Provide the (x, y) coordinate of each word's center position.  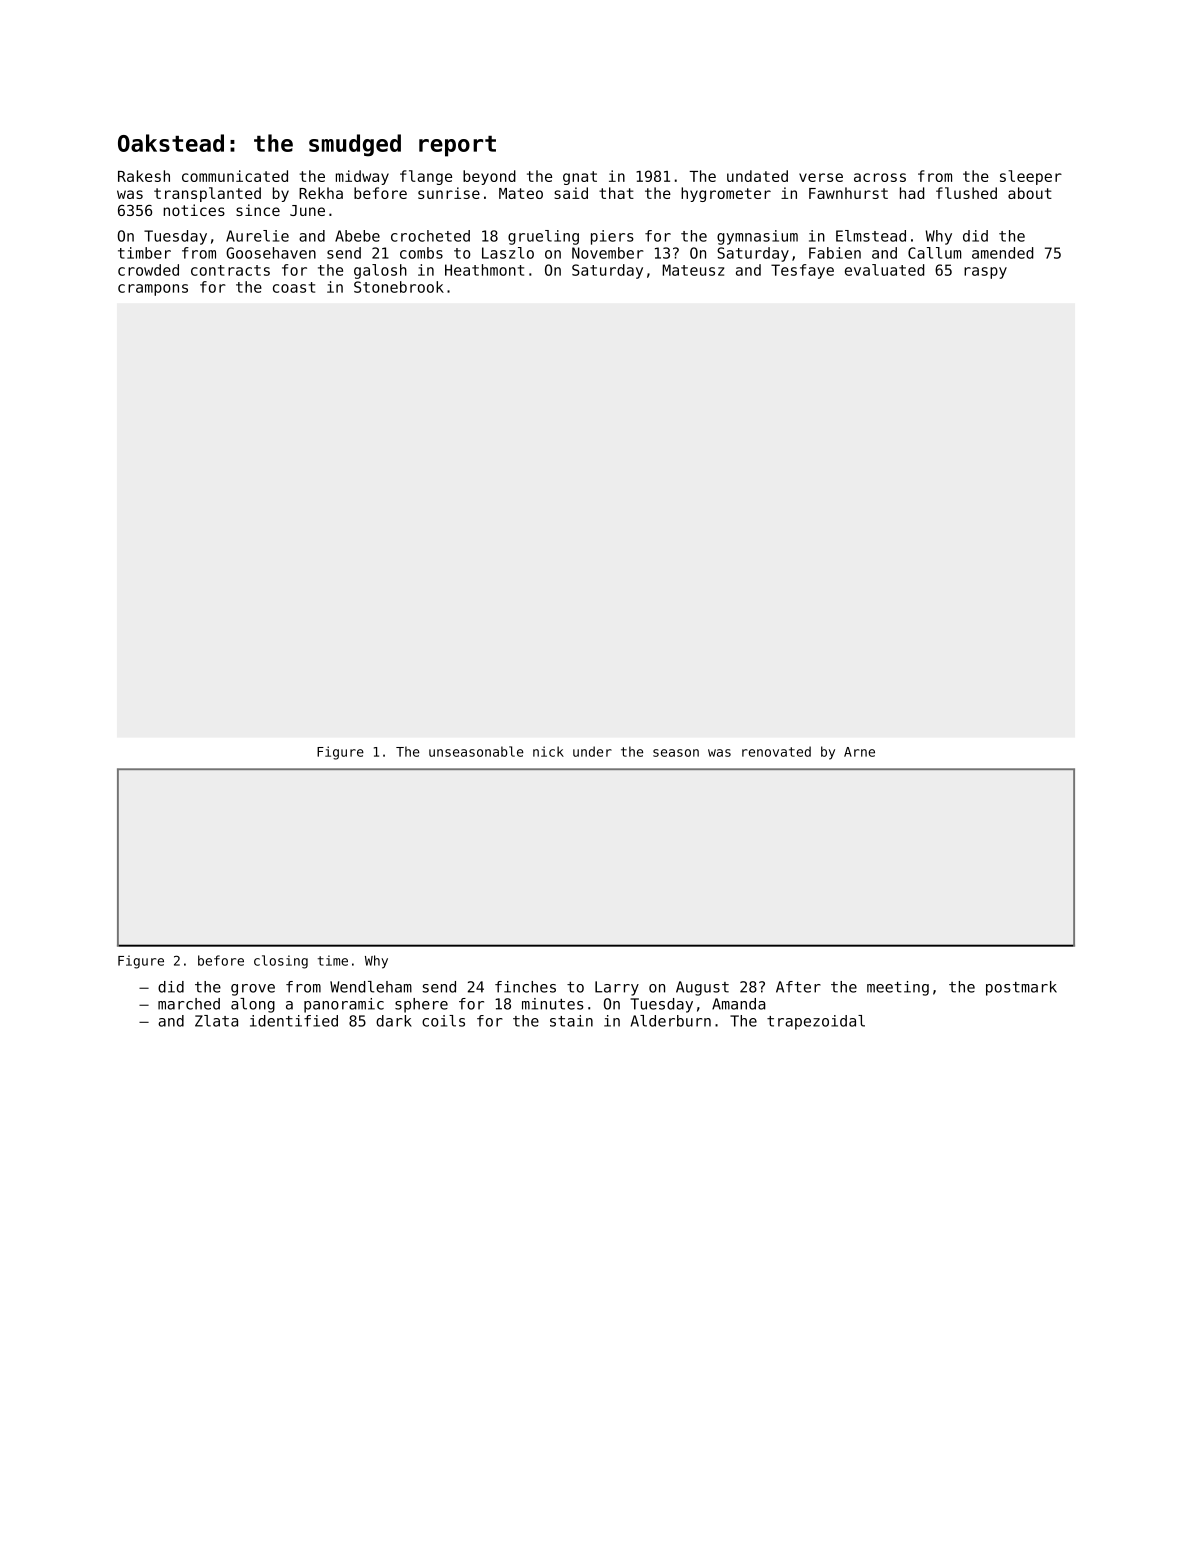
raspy (985, 273)
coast (294, 287)
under (592, 751)
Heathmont (484, 270)
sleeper (1031, 177)
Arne (859, 752)
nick (548, 751)
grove (253, 990)
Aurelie (257, 236)
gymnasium (757, 237)
